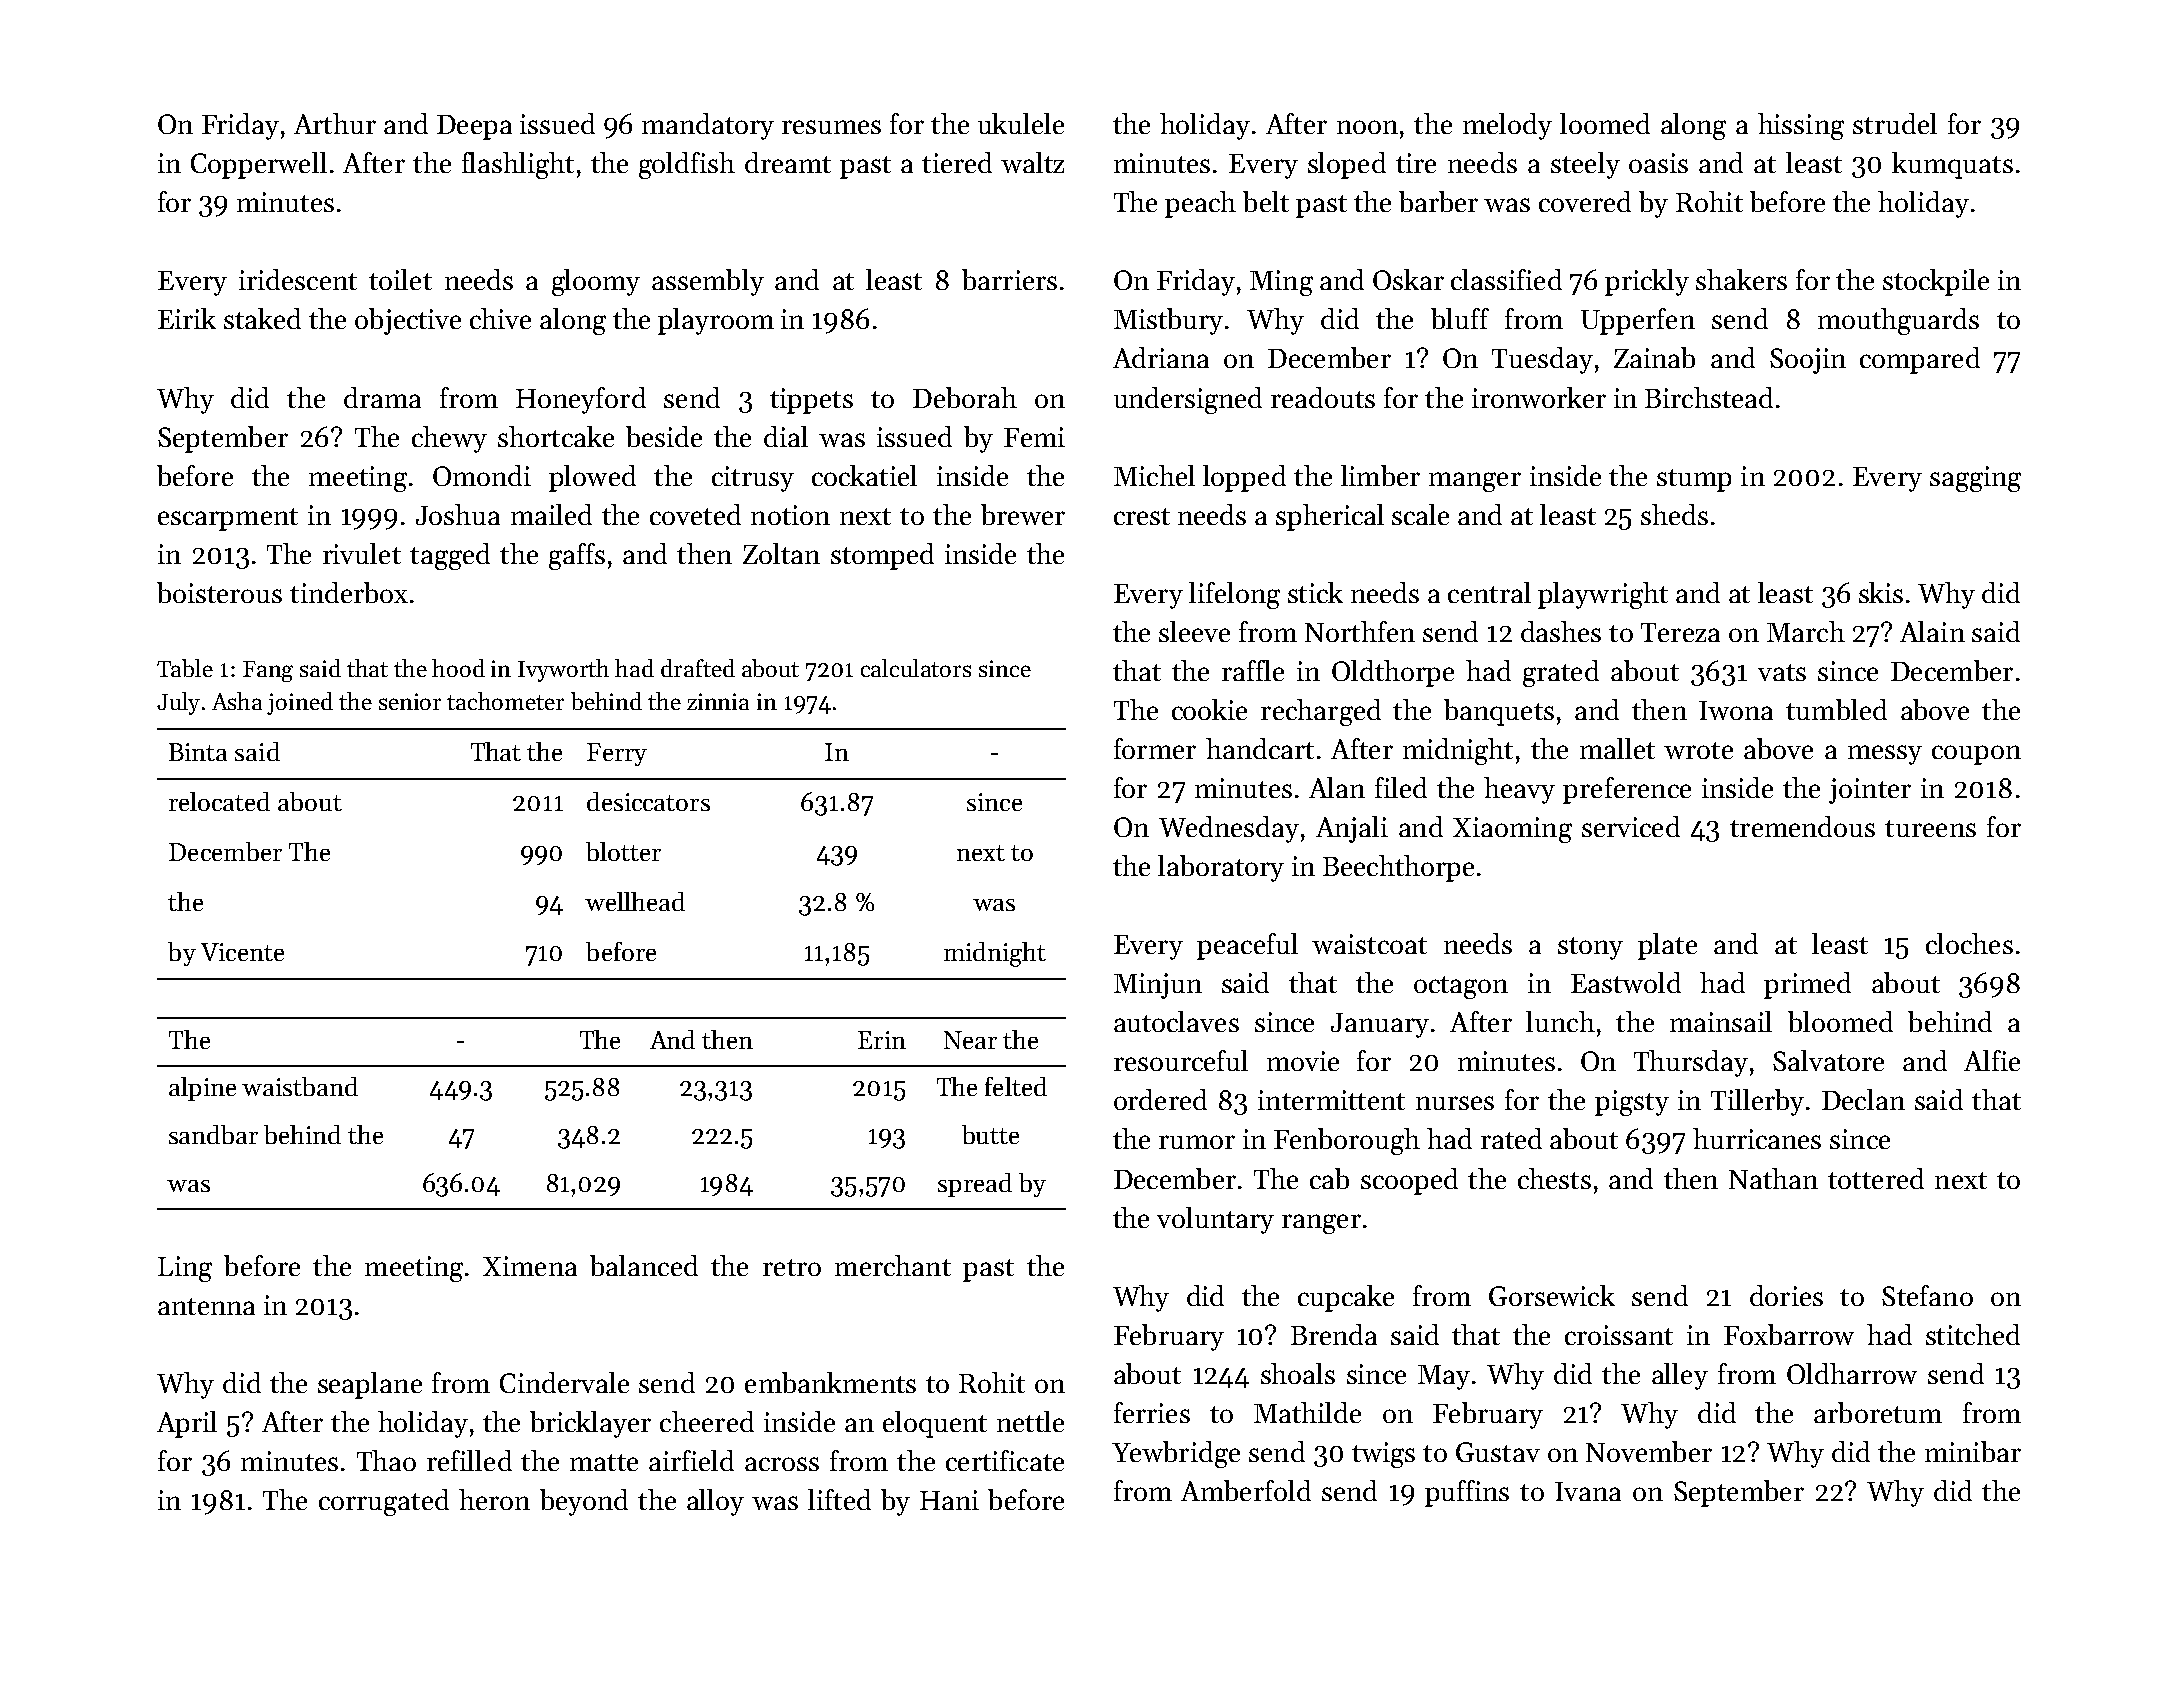  Describe the element at coordinates (187, 1424) in the screenshot. I see `April` at that location.
